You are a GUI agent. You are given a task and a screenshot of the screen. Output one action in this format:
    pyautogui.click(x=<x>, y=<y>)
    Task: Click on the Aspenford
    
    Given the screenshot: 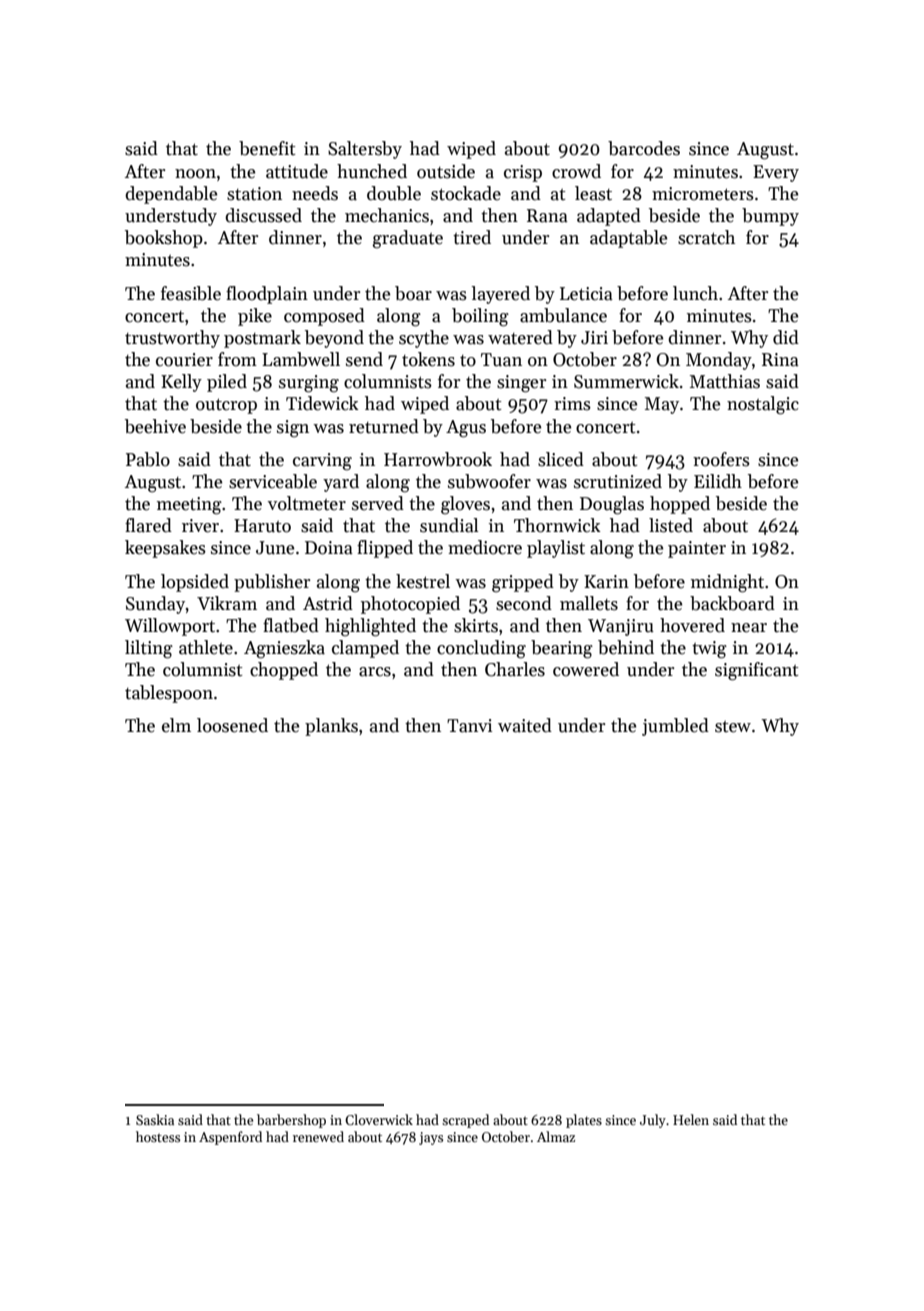 What is the action you would take?
    pyautogui.click(x=230, y=1138)
